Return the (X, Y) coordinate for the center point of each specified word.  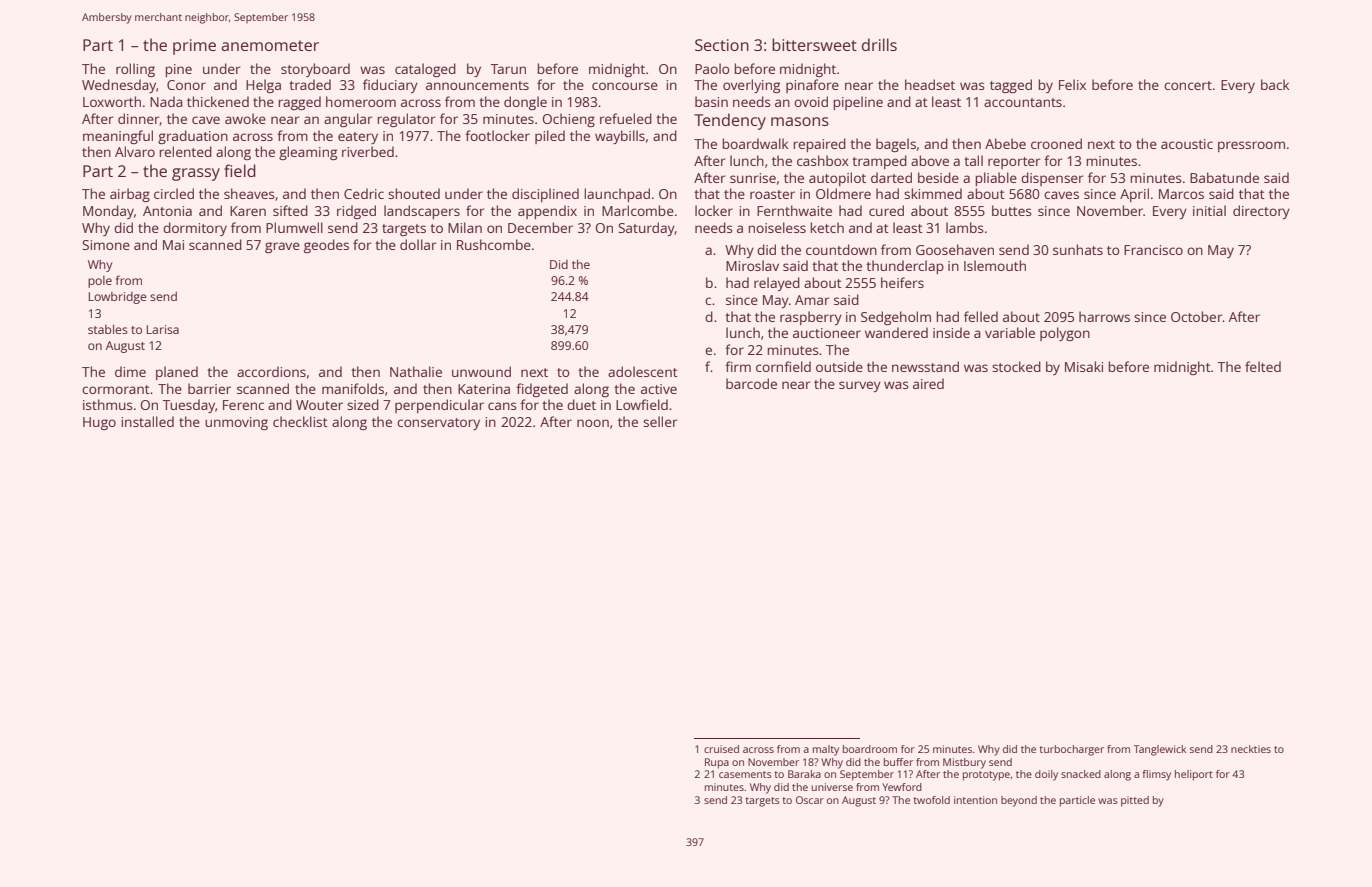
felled (981, 316)
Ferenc (243, 405)
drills (879, 44)
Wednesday (119, 86)
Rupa (717, 763)
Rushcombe (494, 244)
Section (722, 45)
